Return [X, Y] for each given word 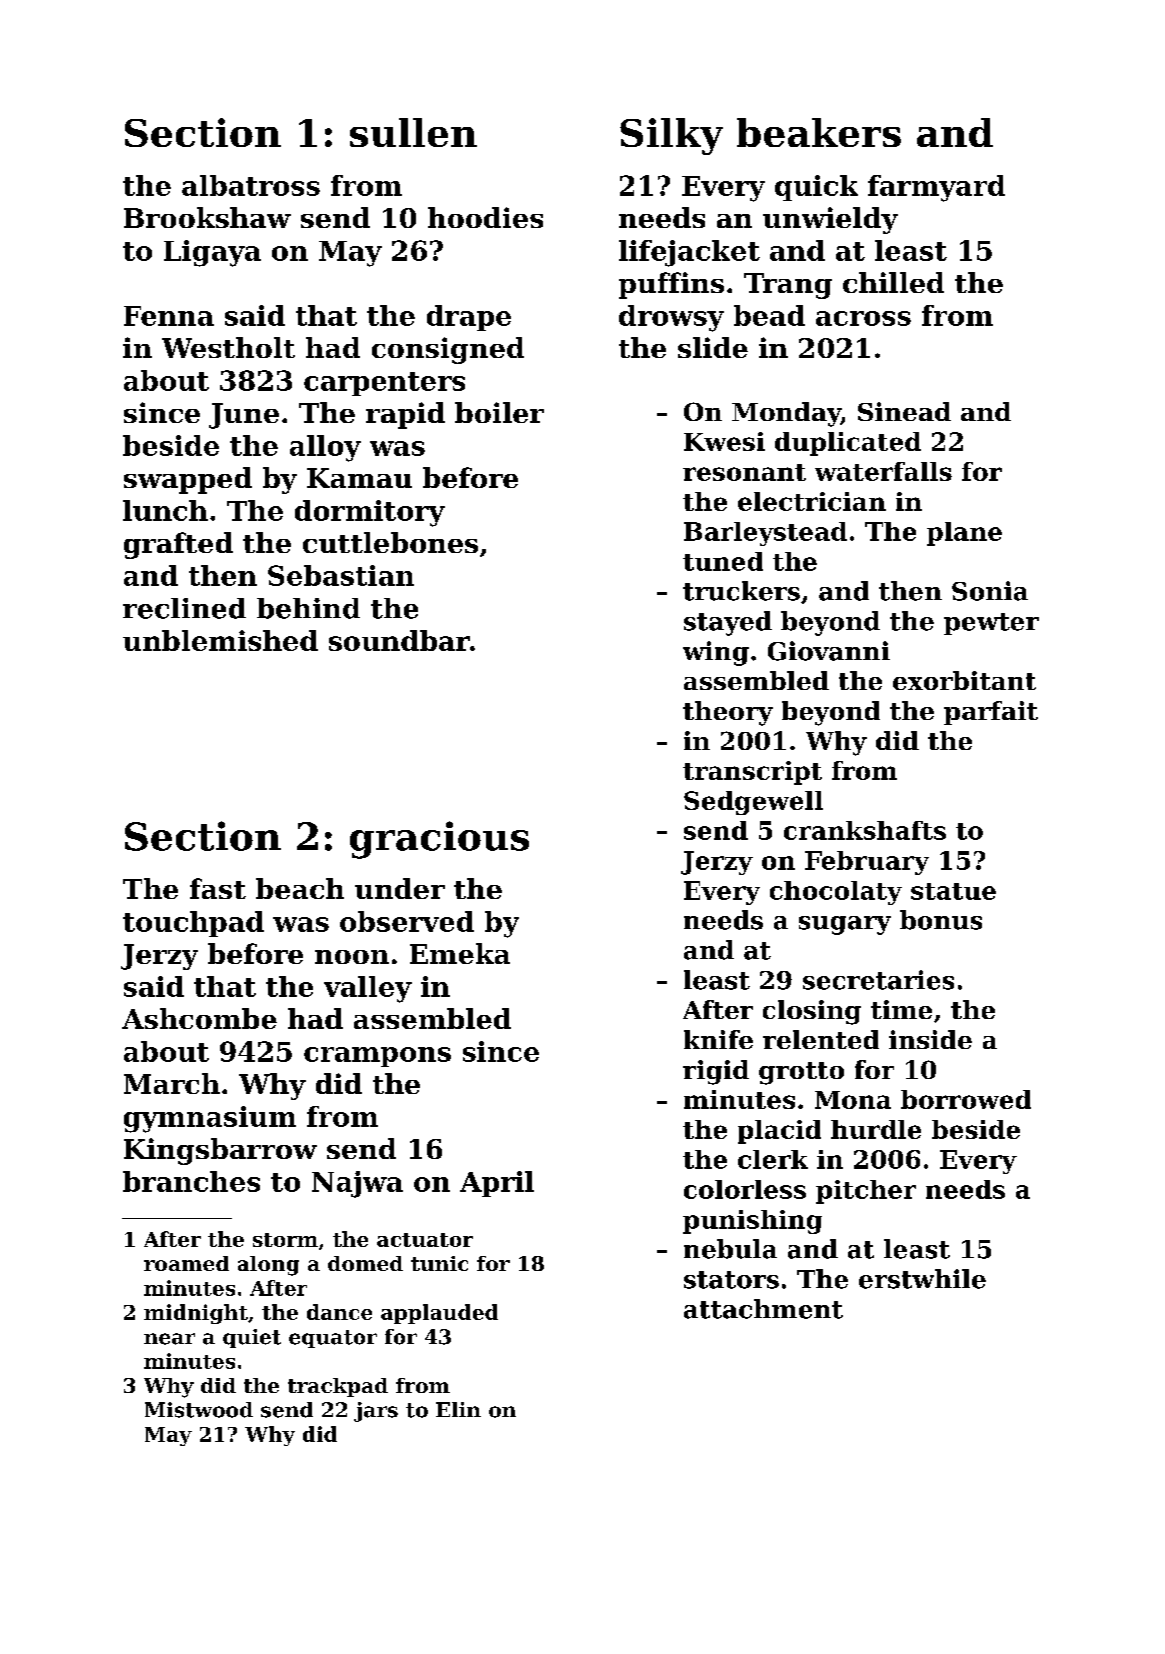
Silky [671, 136]
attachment [763, 1309]
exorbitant [964, 680]
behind [308, 608]
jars [376, 1412]
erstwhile [922, 1279]
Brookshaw [207, 217]
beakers [819, 132]
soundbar [399, 640]
